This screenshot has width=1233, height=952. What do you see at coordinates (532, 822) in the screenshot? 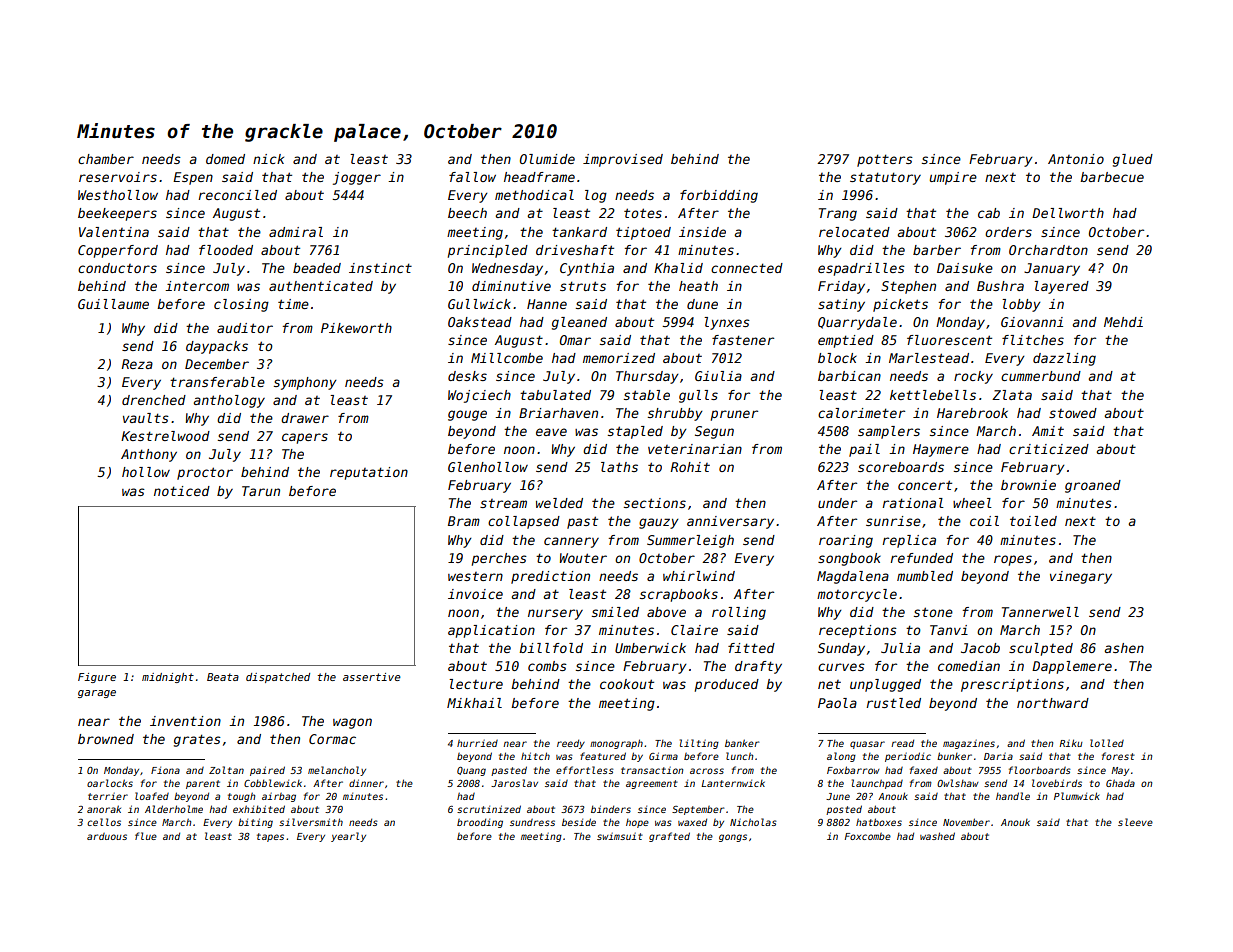
I see `sundress` at bounding box center [532, 822].
